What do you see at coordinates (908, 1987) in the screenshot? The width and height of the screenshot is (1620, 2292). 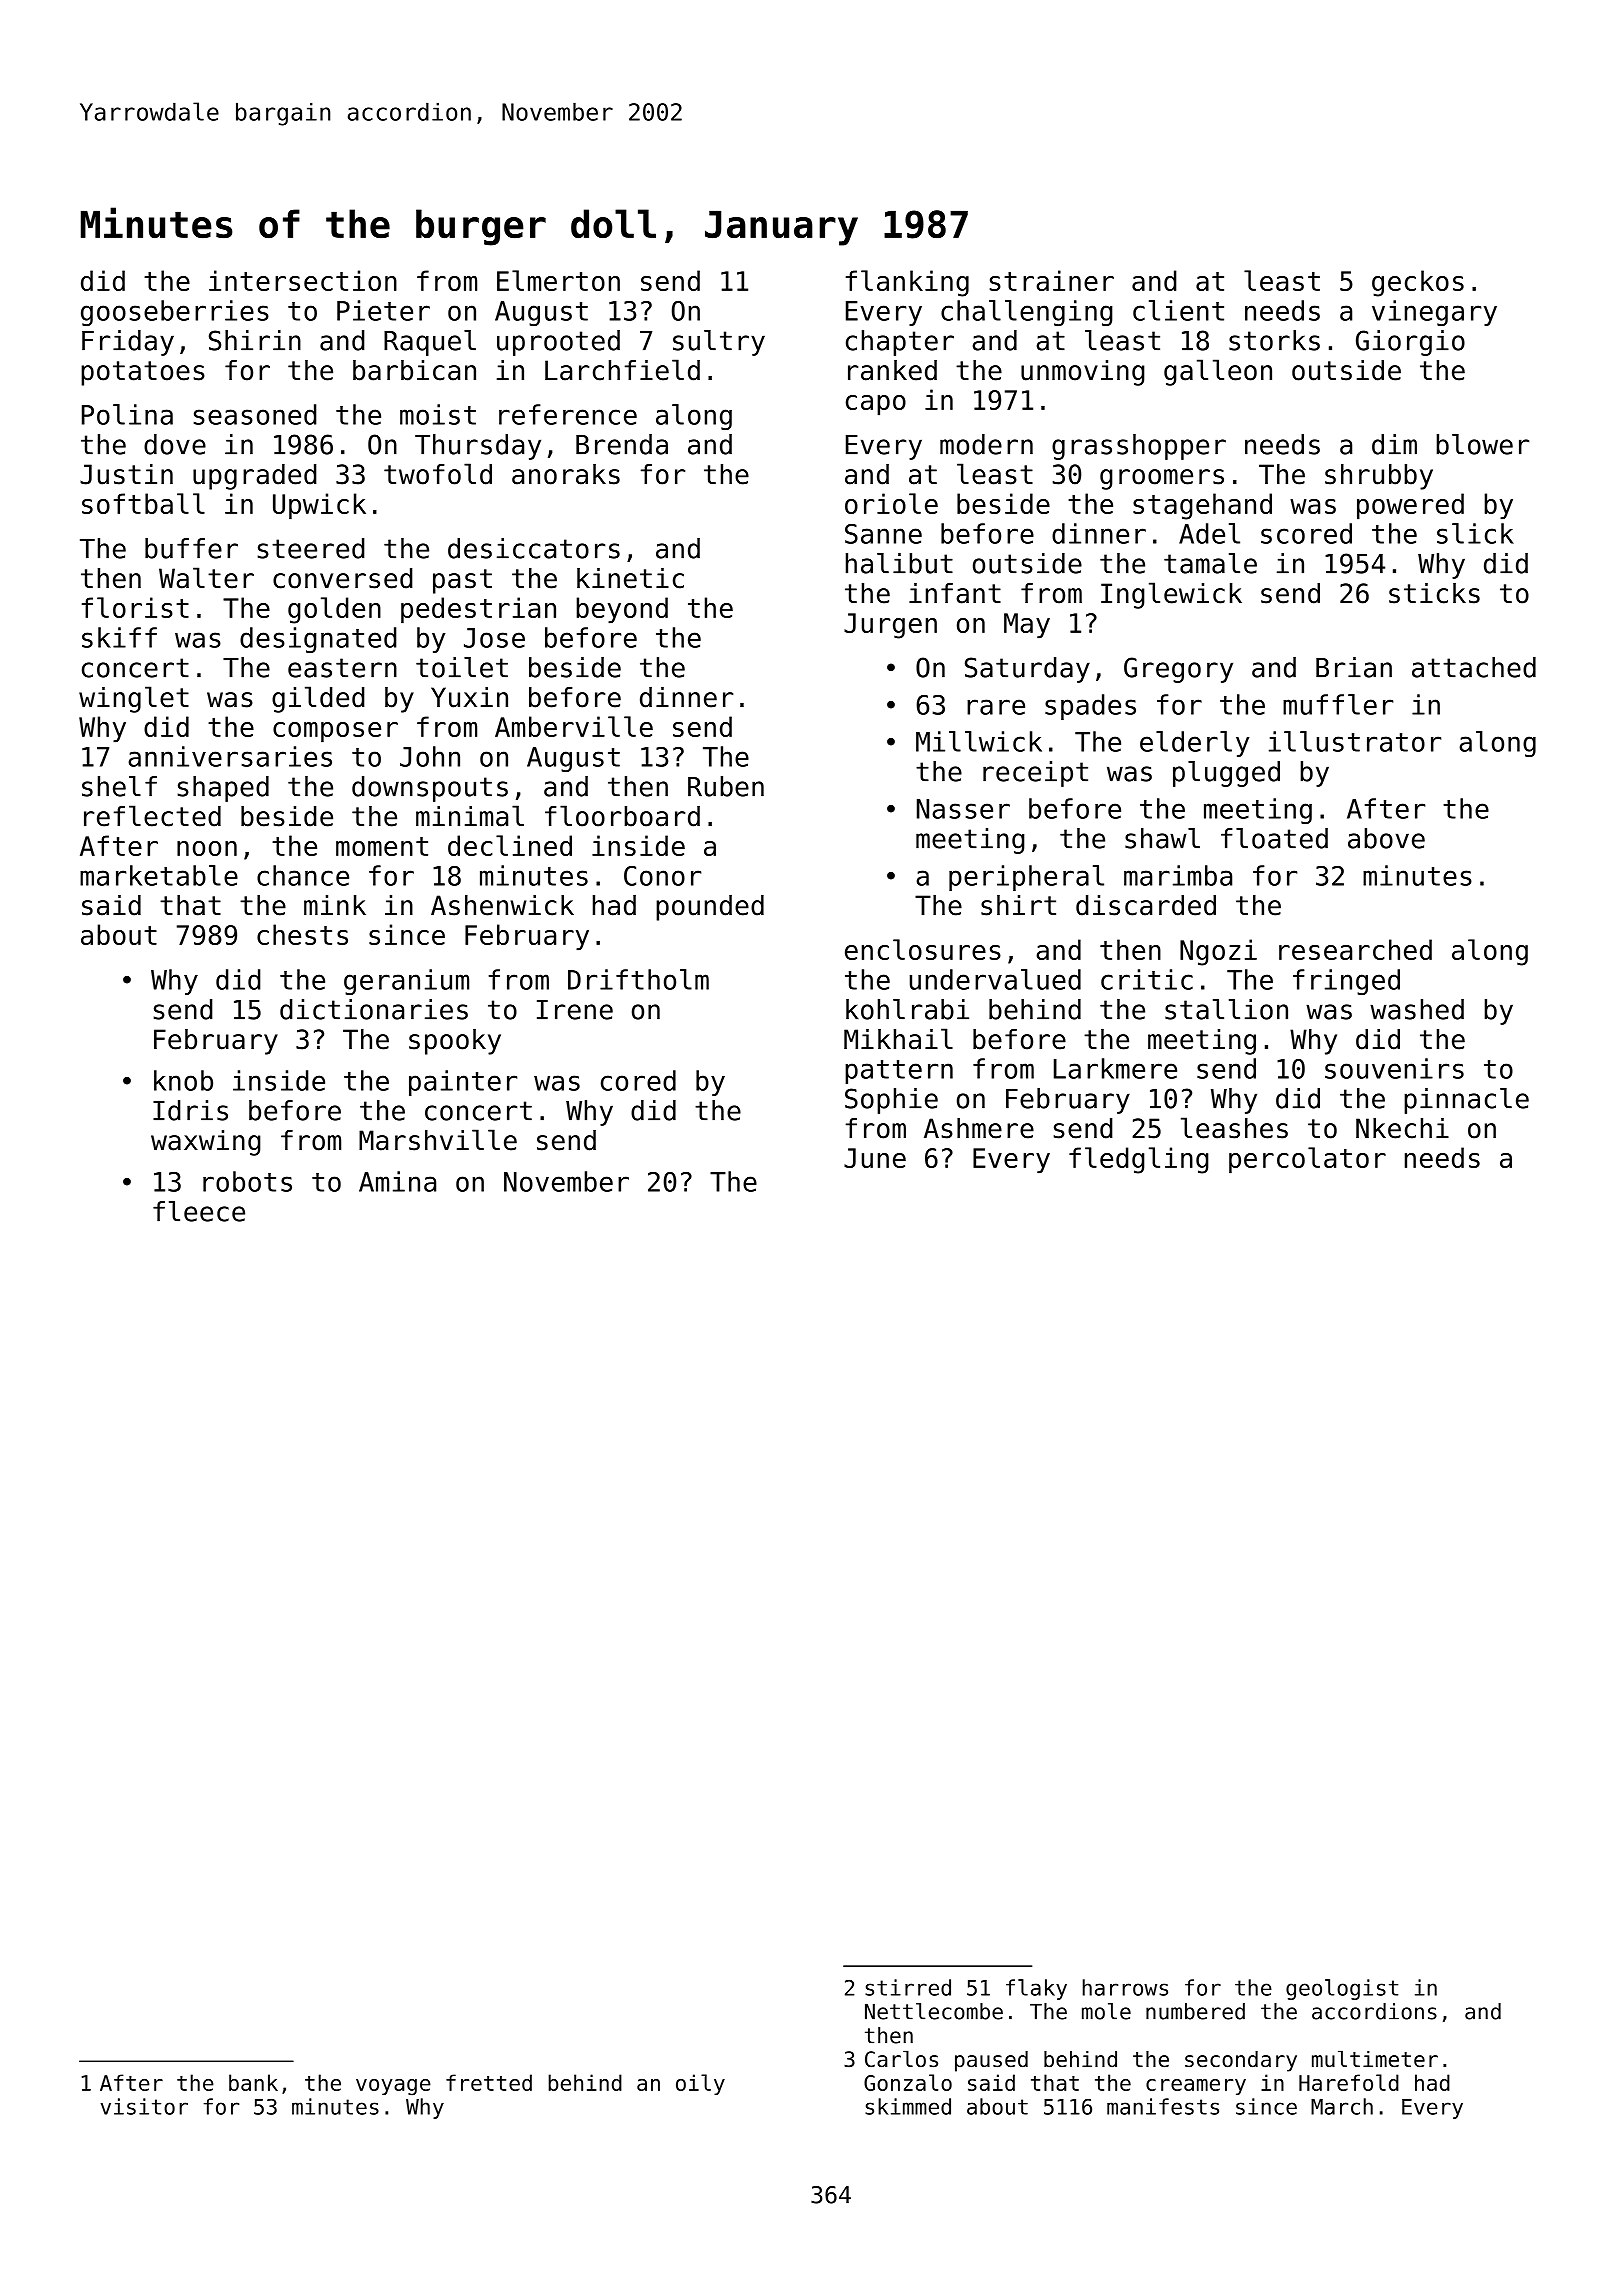 I see `stirred` at bounding box center [908, 1987].
